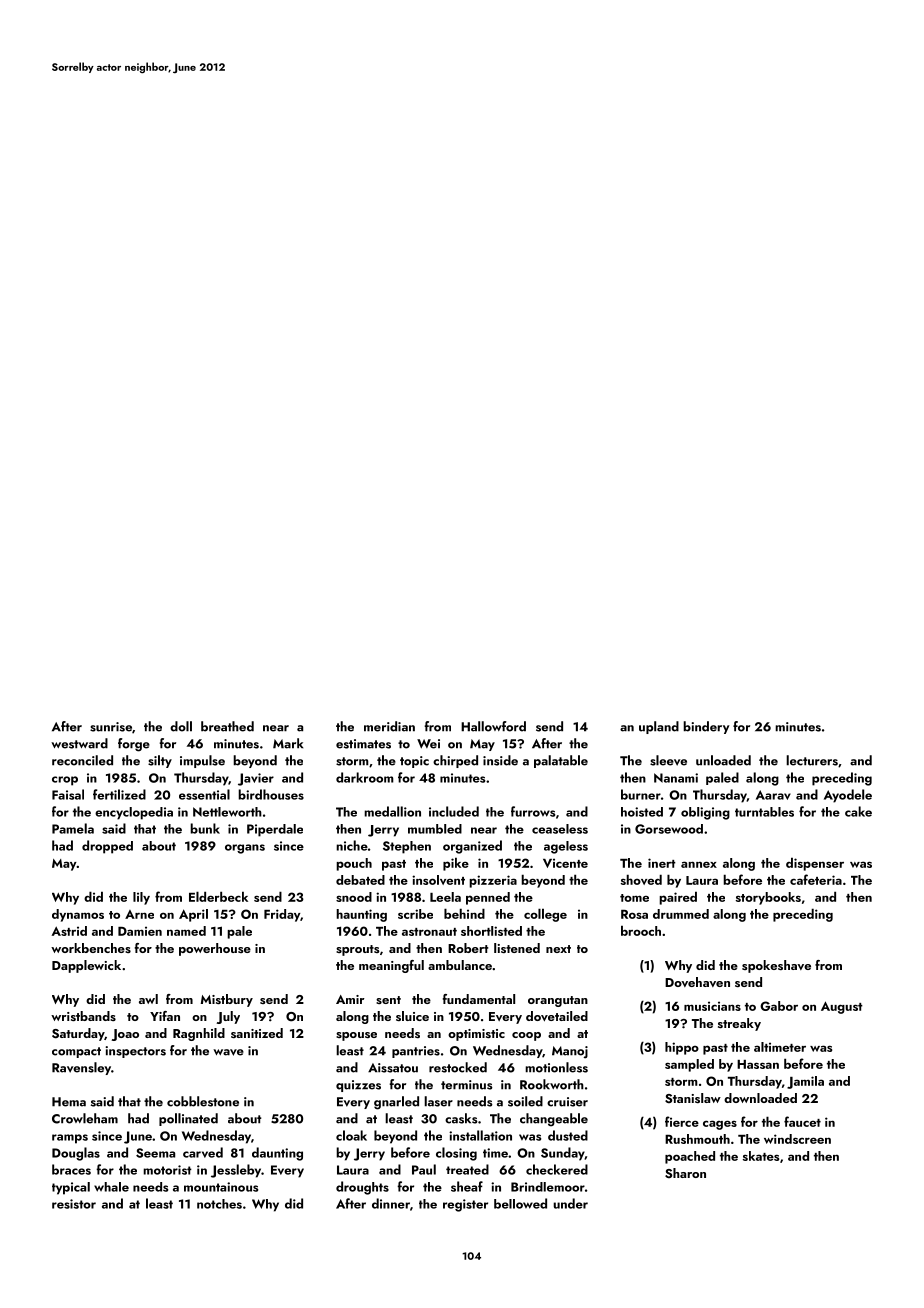 The height and width of the document is (1308, 924). What do you see at coordinates (567, 1102) in the document?
I see `cruiser` at bounding box center [567, 1102].
